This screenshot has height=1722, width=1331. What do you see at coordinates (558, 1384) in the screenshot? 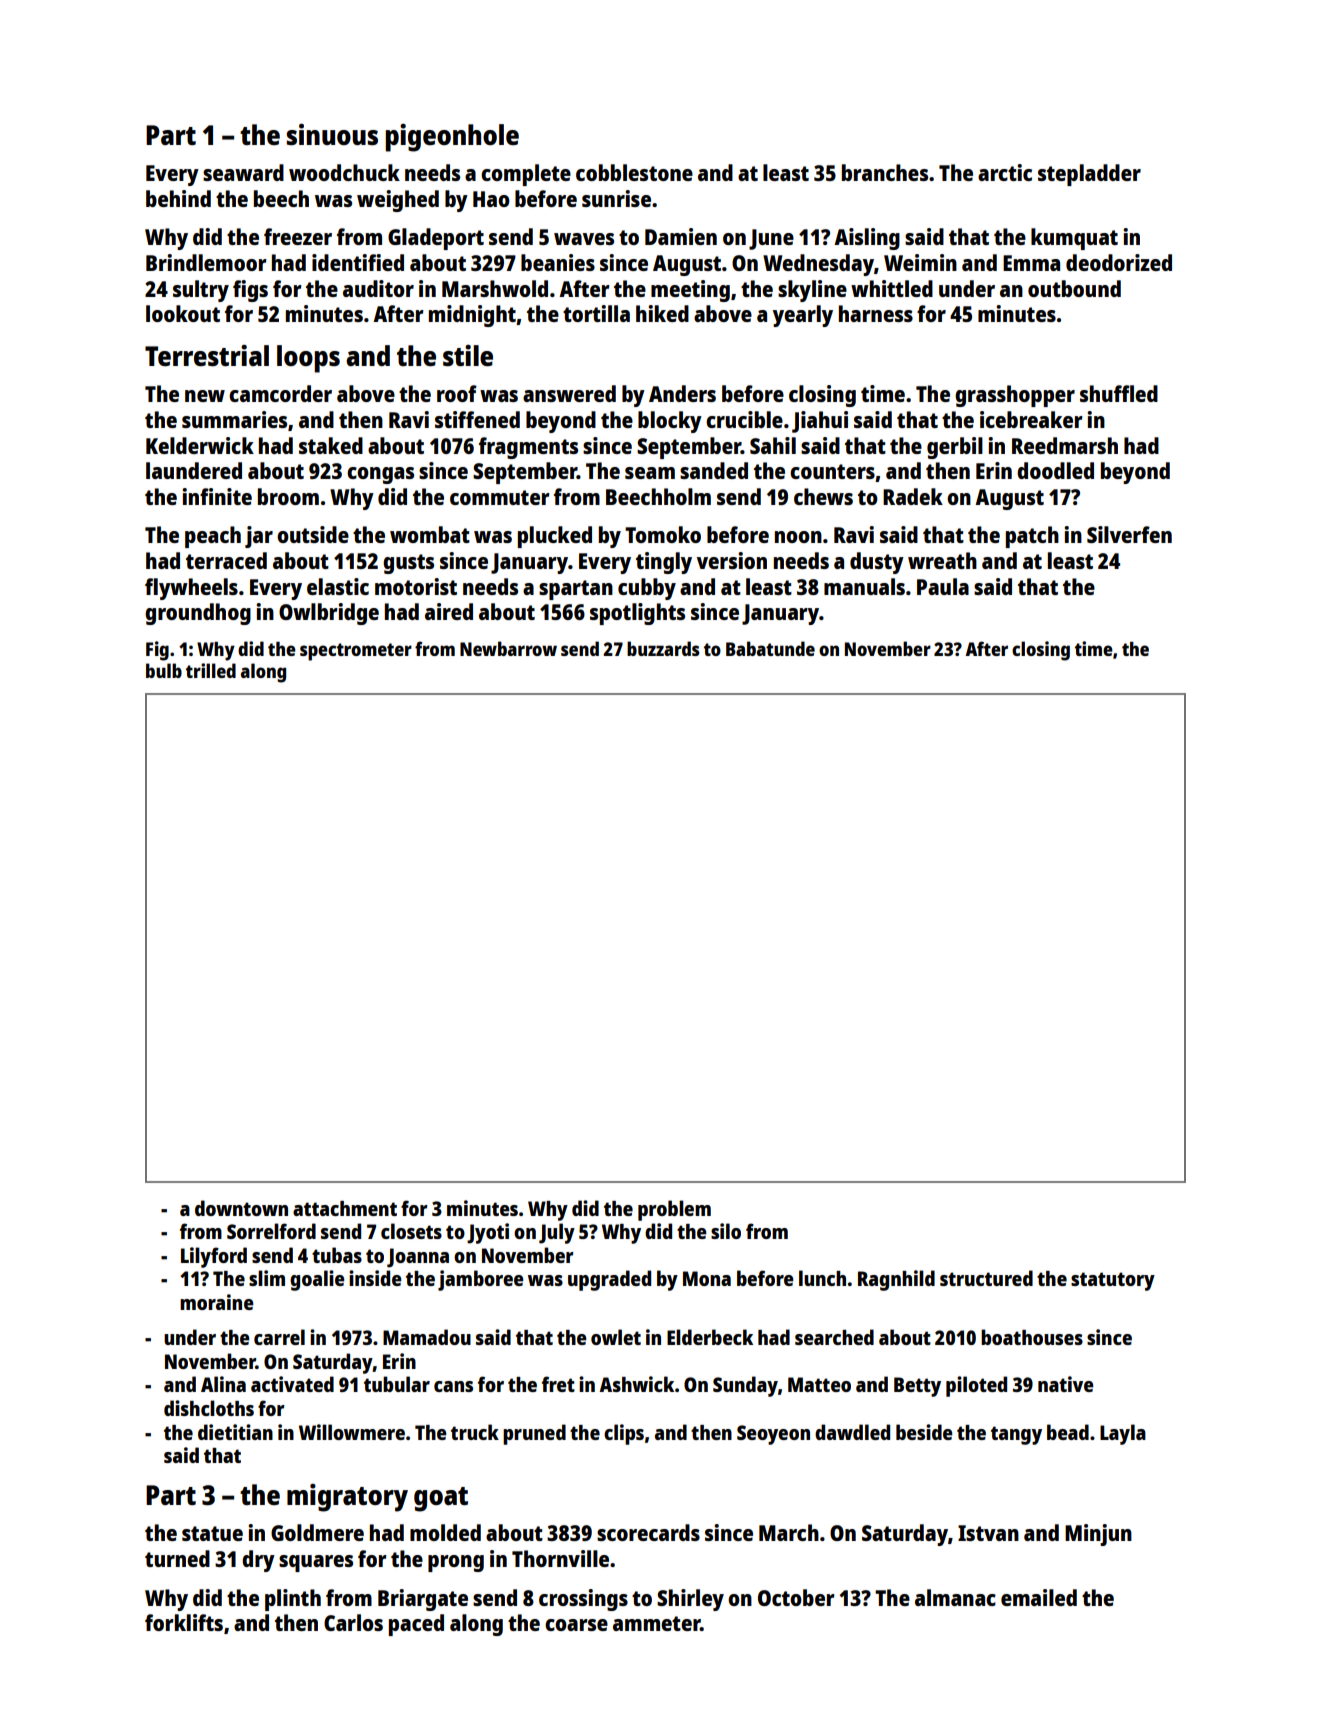
I see `fret` at bounding box center [558, 1384].
